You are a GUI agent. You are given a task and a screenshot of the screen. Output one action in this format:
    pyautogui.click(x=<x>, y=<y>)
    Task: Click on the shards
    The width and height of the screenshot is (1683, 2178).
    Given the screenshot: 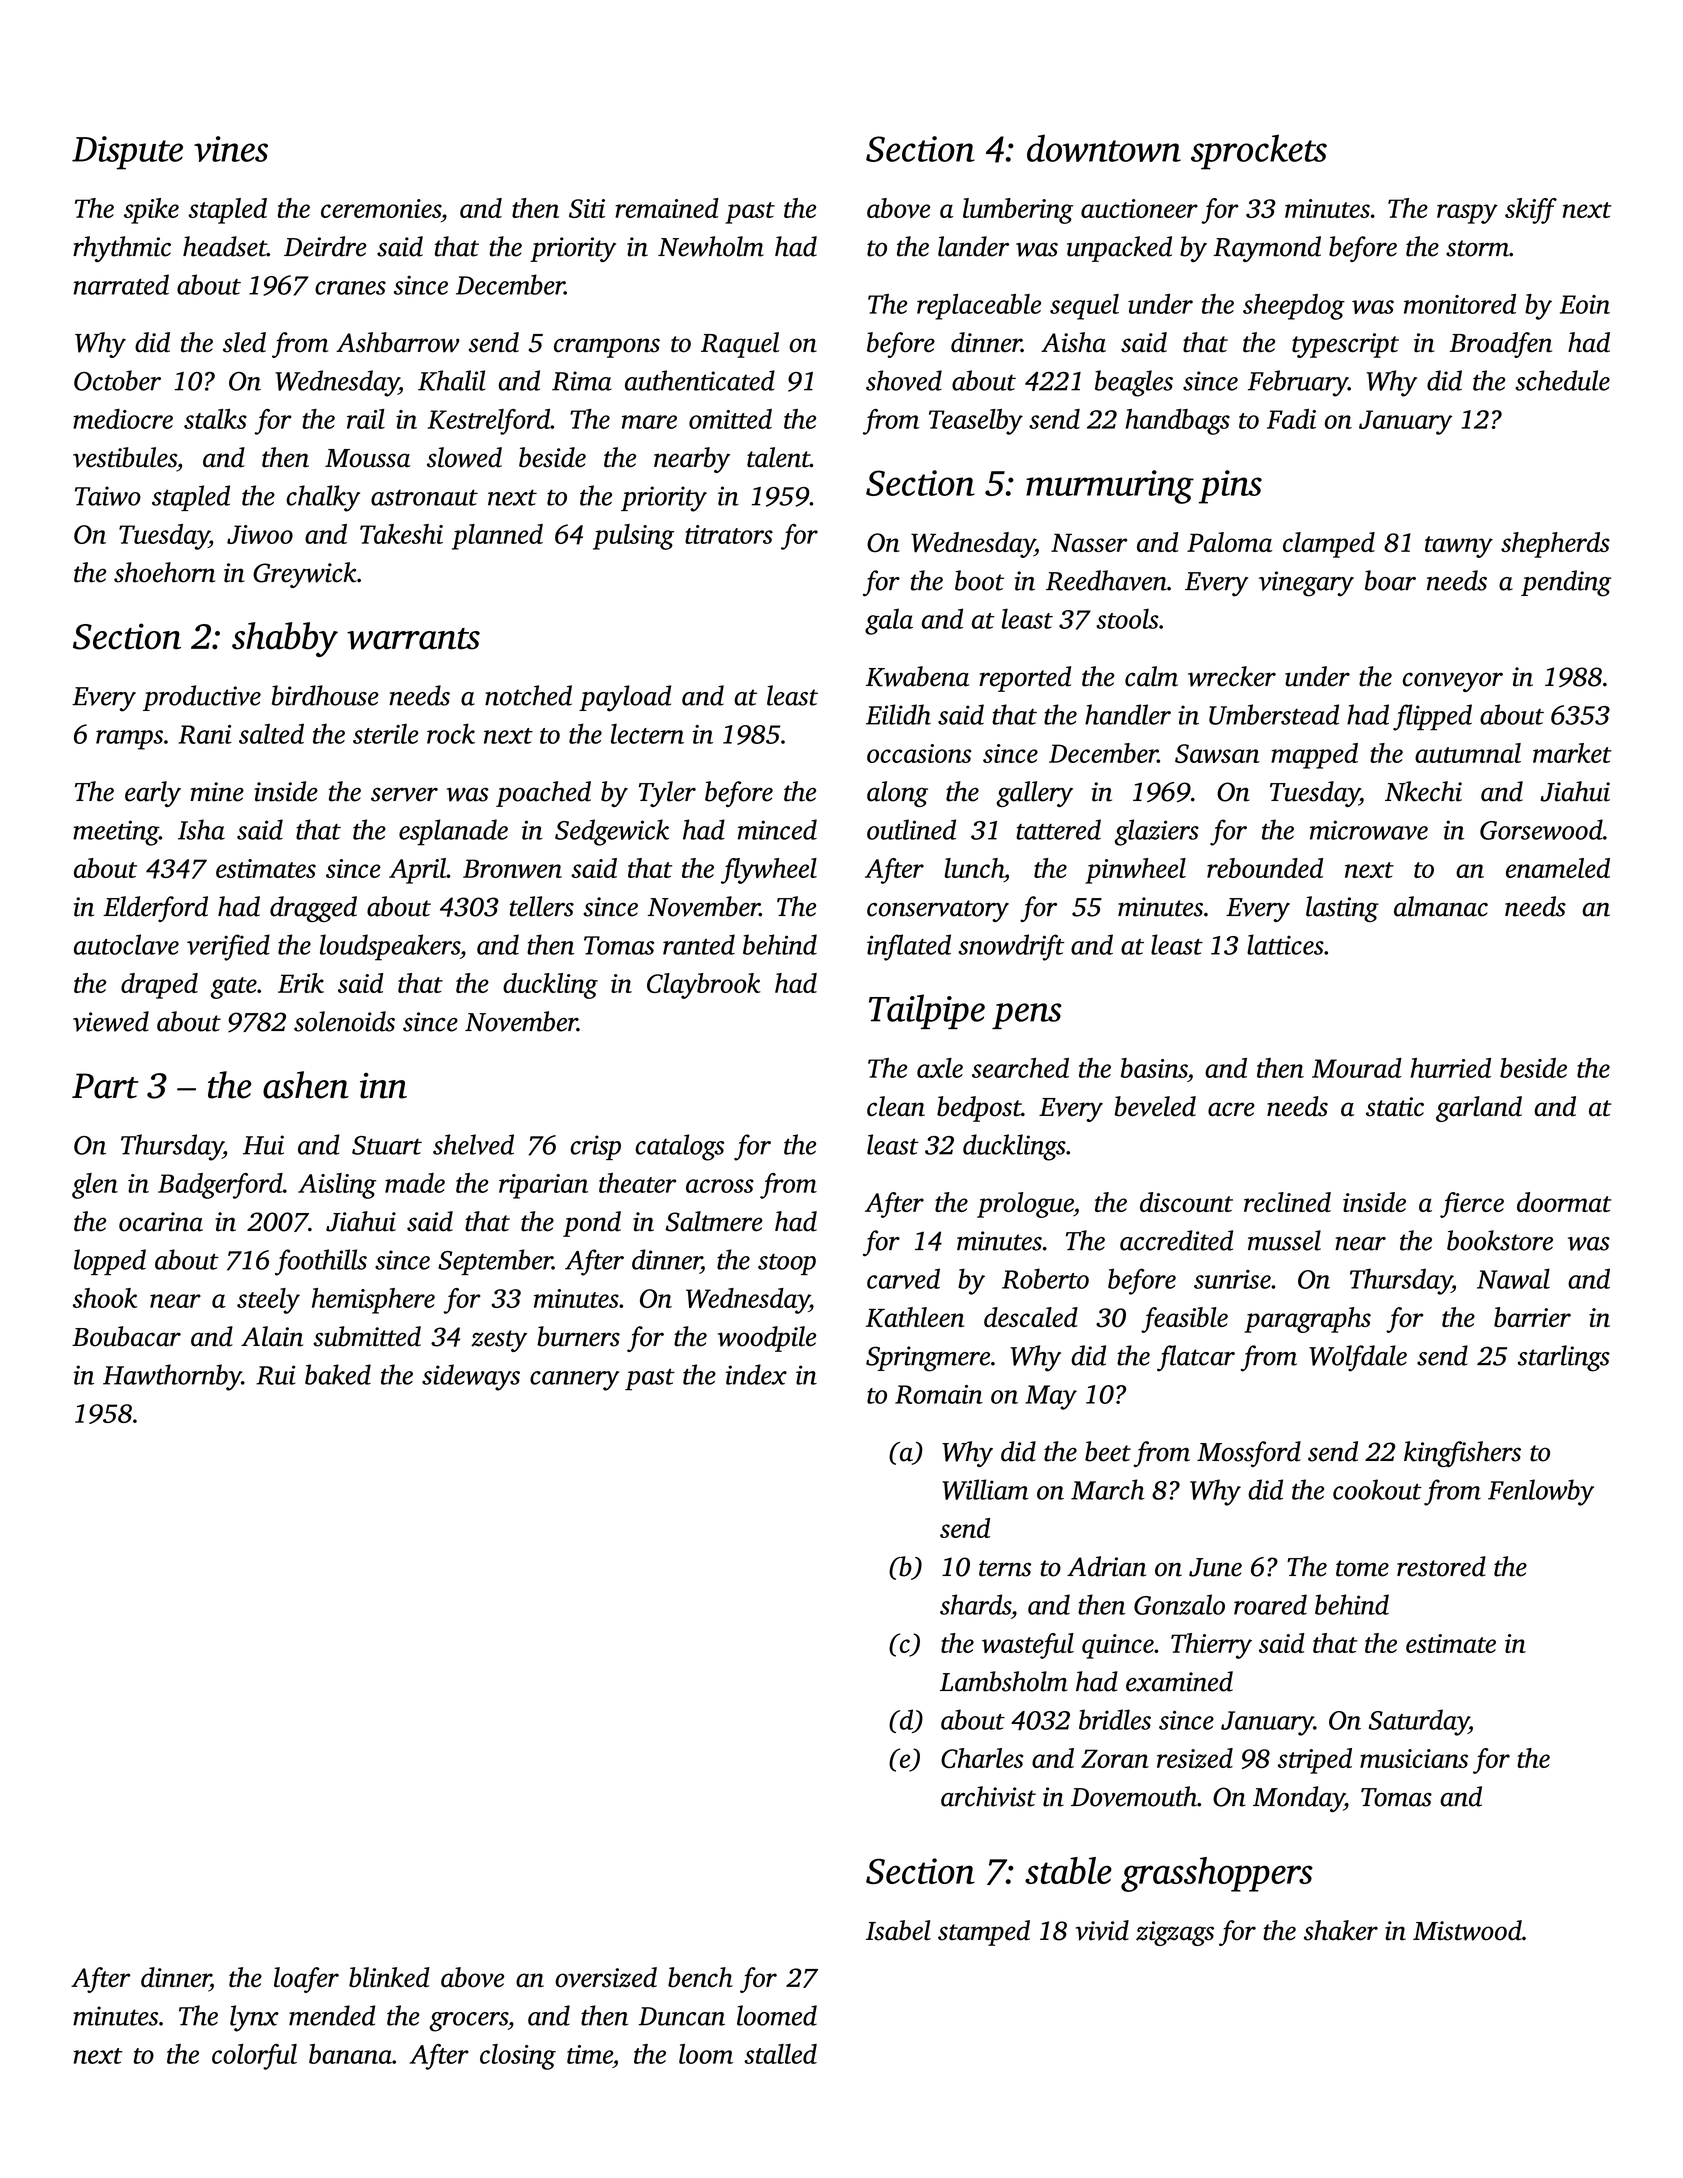 What is the action you would take?
    pyautogui.click(x=975, y=1604)
